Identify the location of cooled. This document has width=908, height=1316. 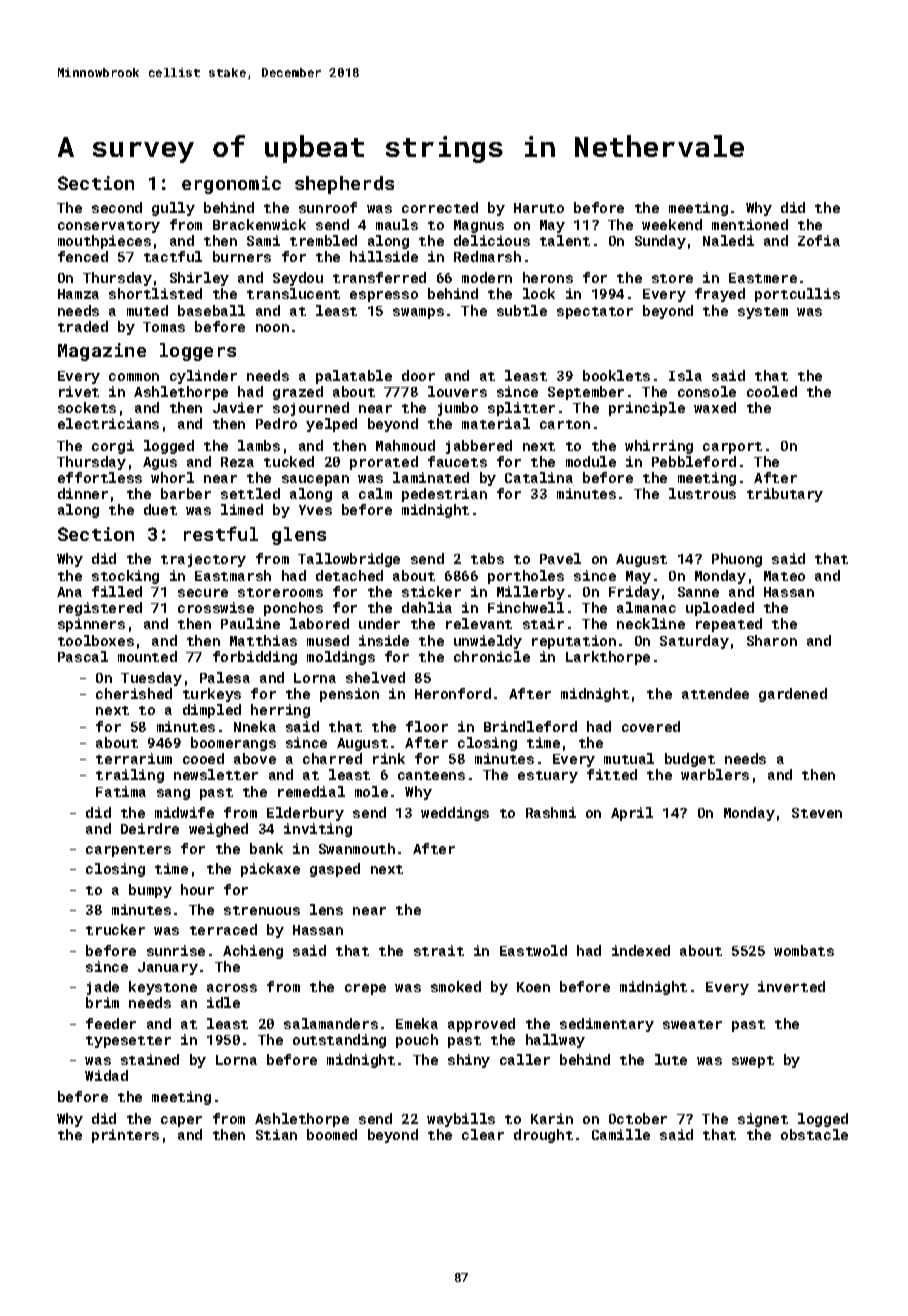
(772, 391).
